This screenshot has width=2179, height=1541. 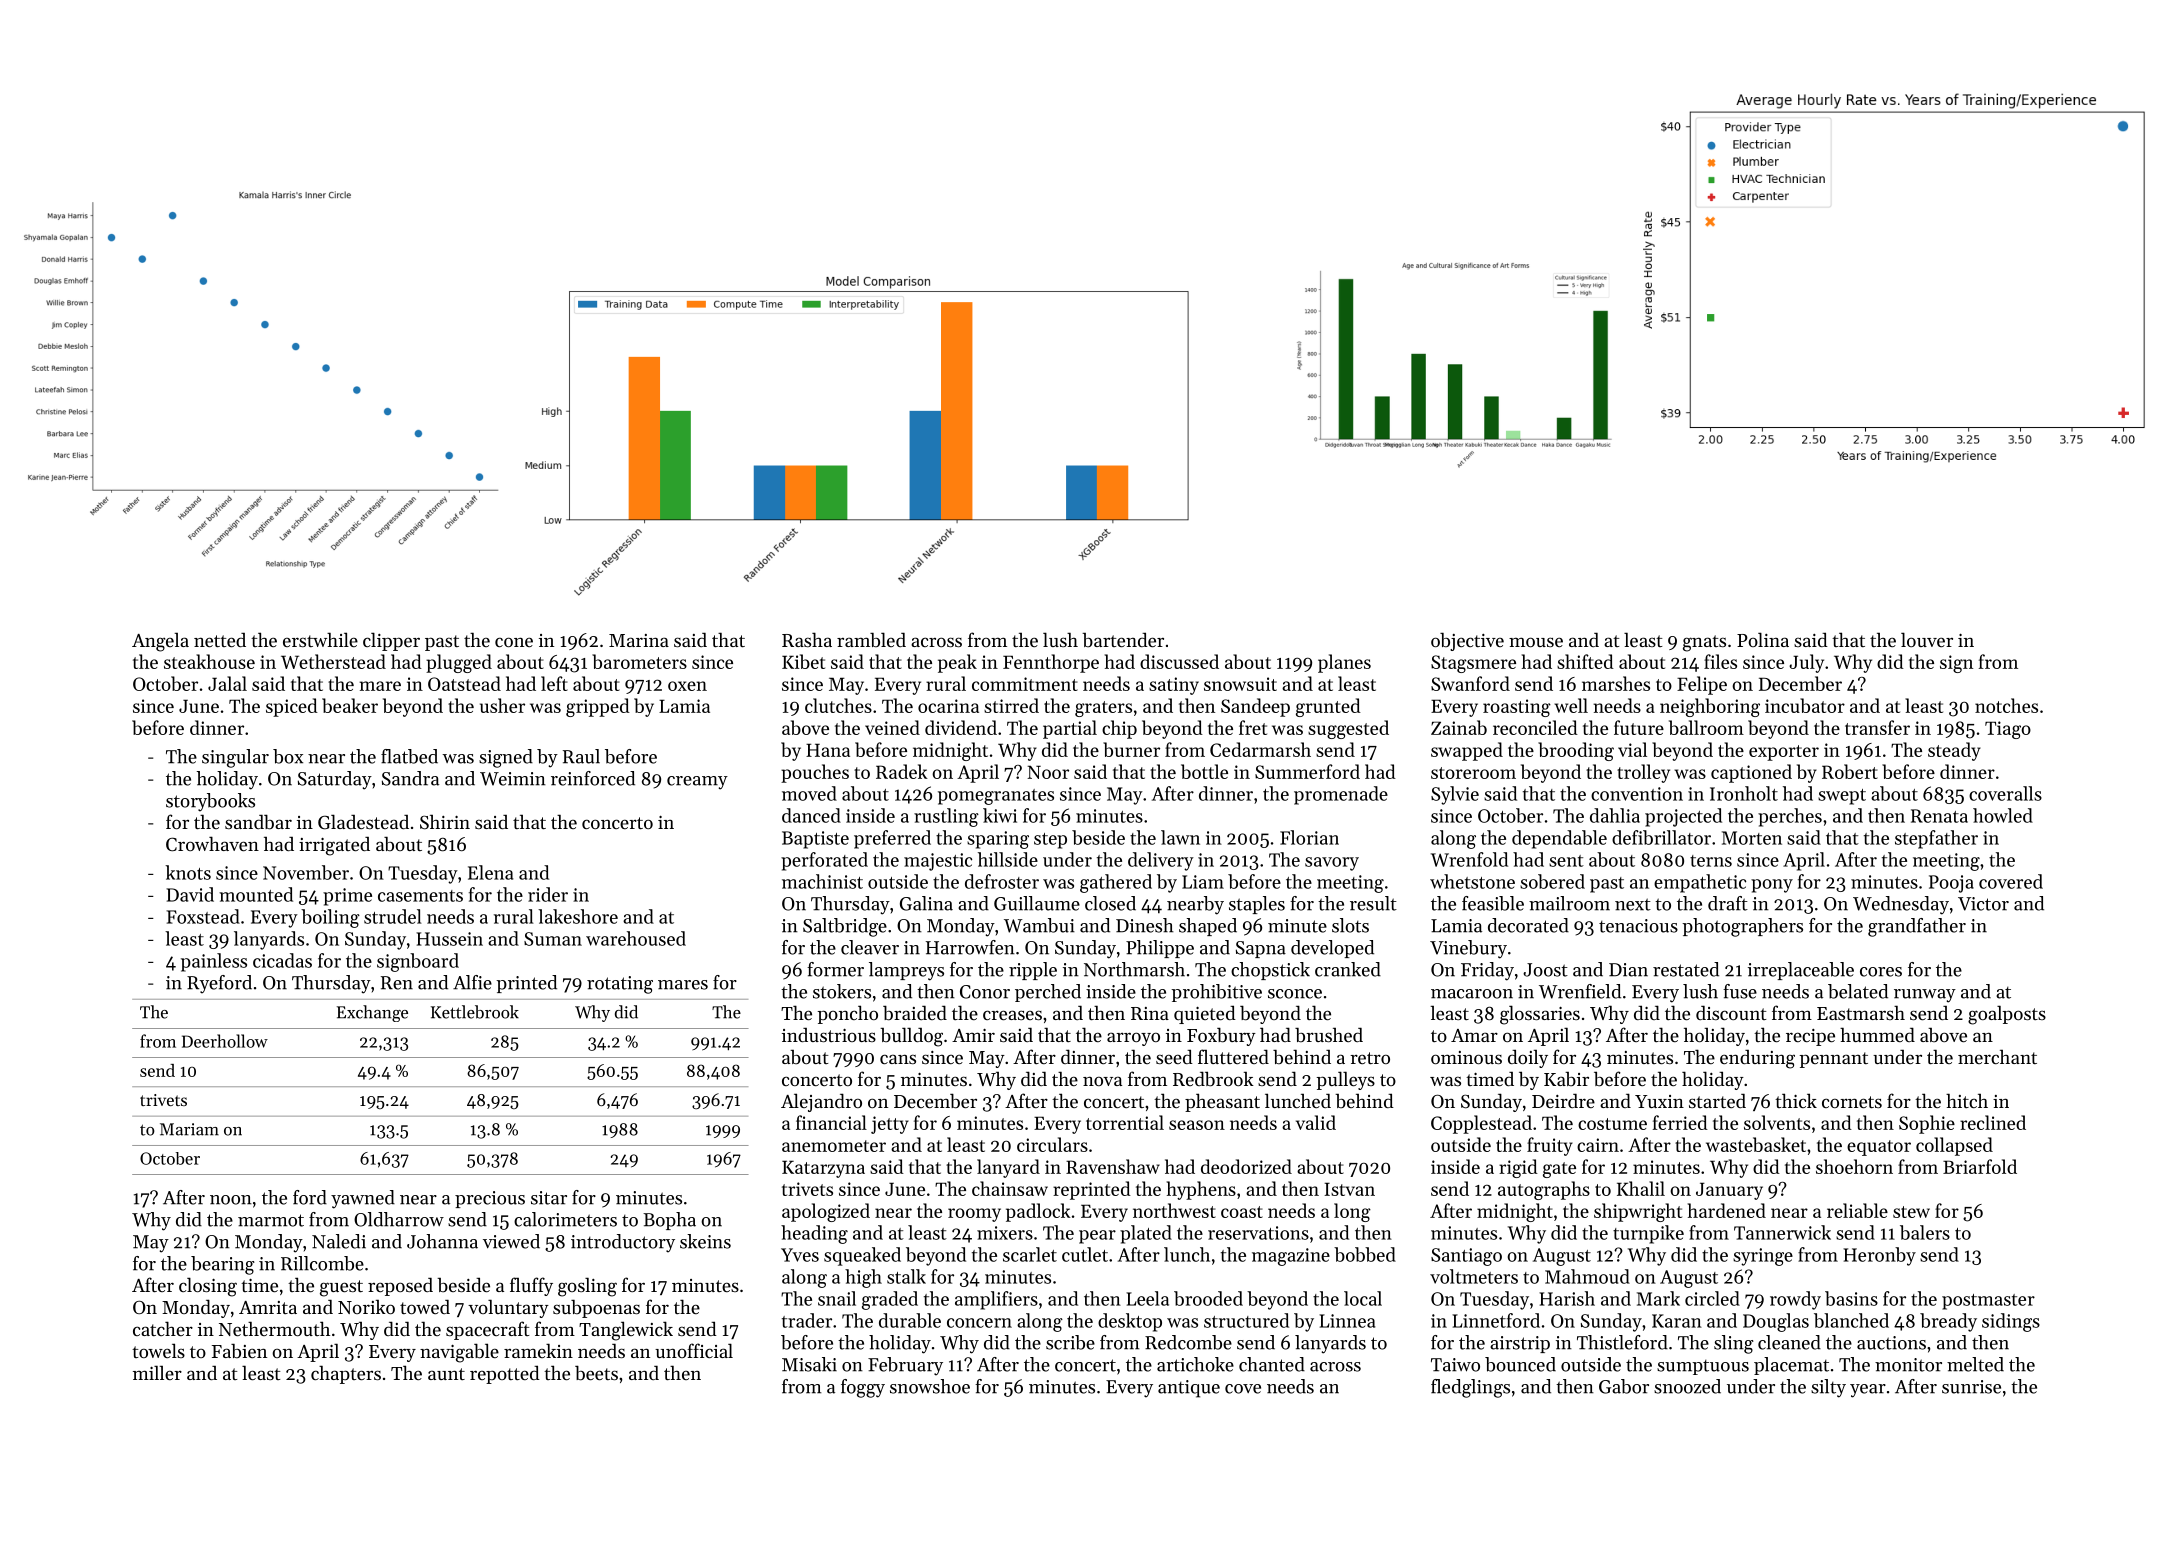 What do you see at coordinates (508, 1308) in the screenshot?
I see `voluntary` at bounding box center [508, 1308].
